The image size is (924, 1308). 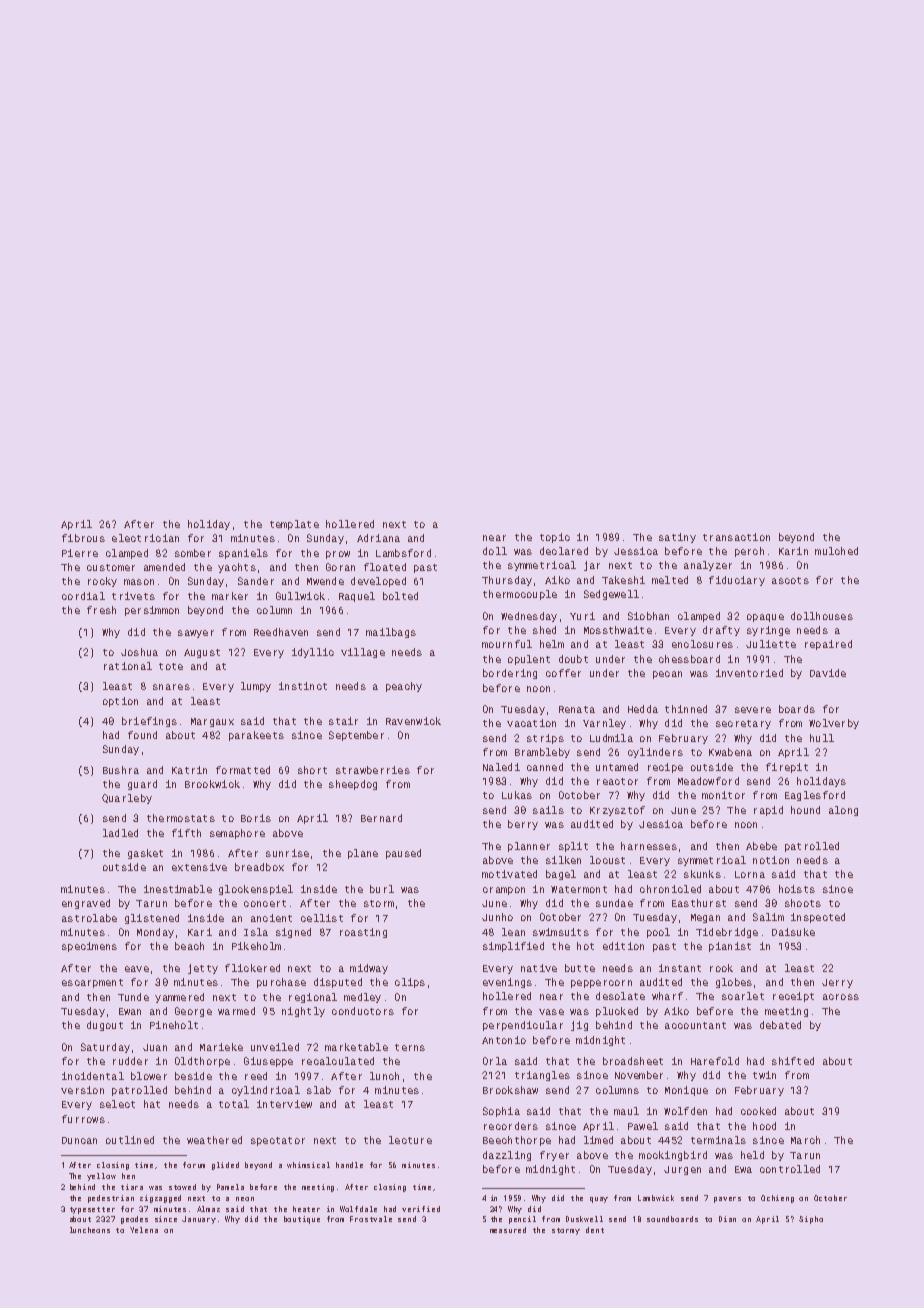 What do you see at coordinates (294, 525) in the screenshot?
I see `template` at bounding box center [294, 525].
